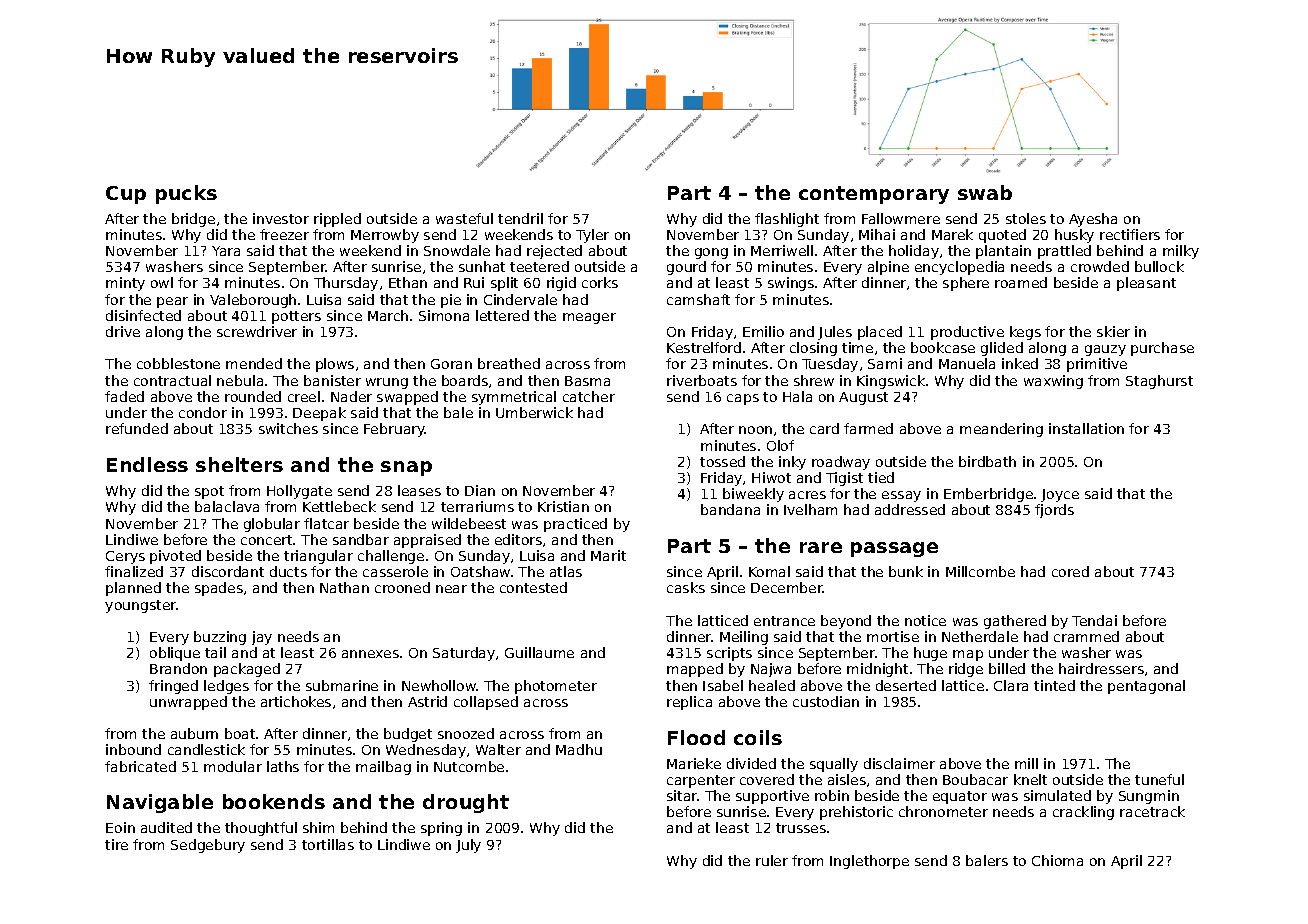 This document has height=924, width=1308. I want to click on Sedgebury, so click(208, 846).
